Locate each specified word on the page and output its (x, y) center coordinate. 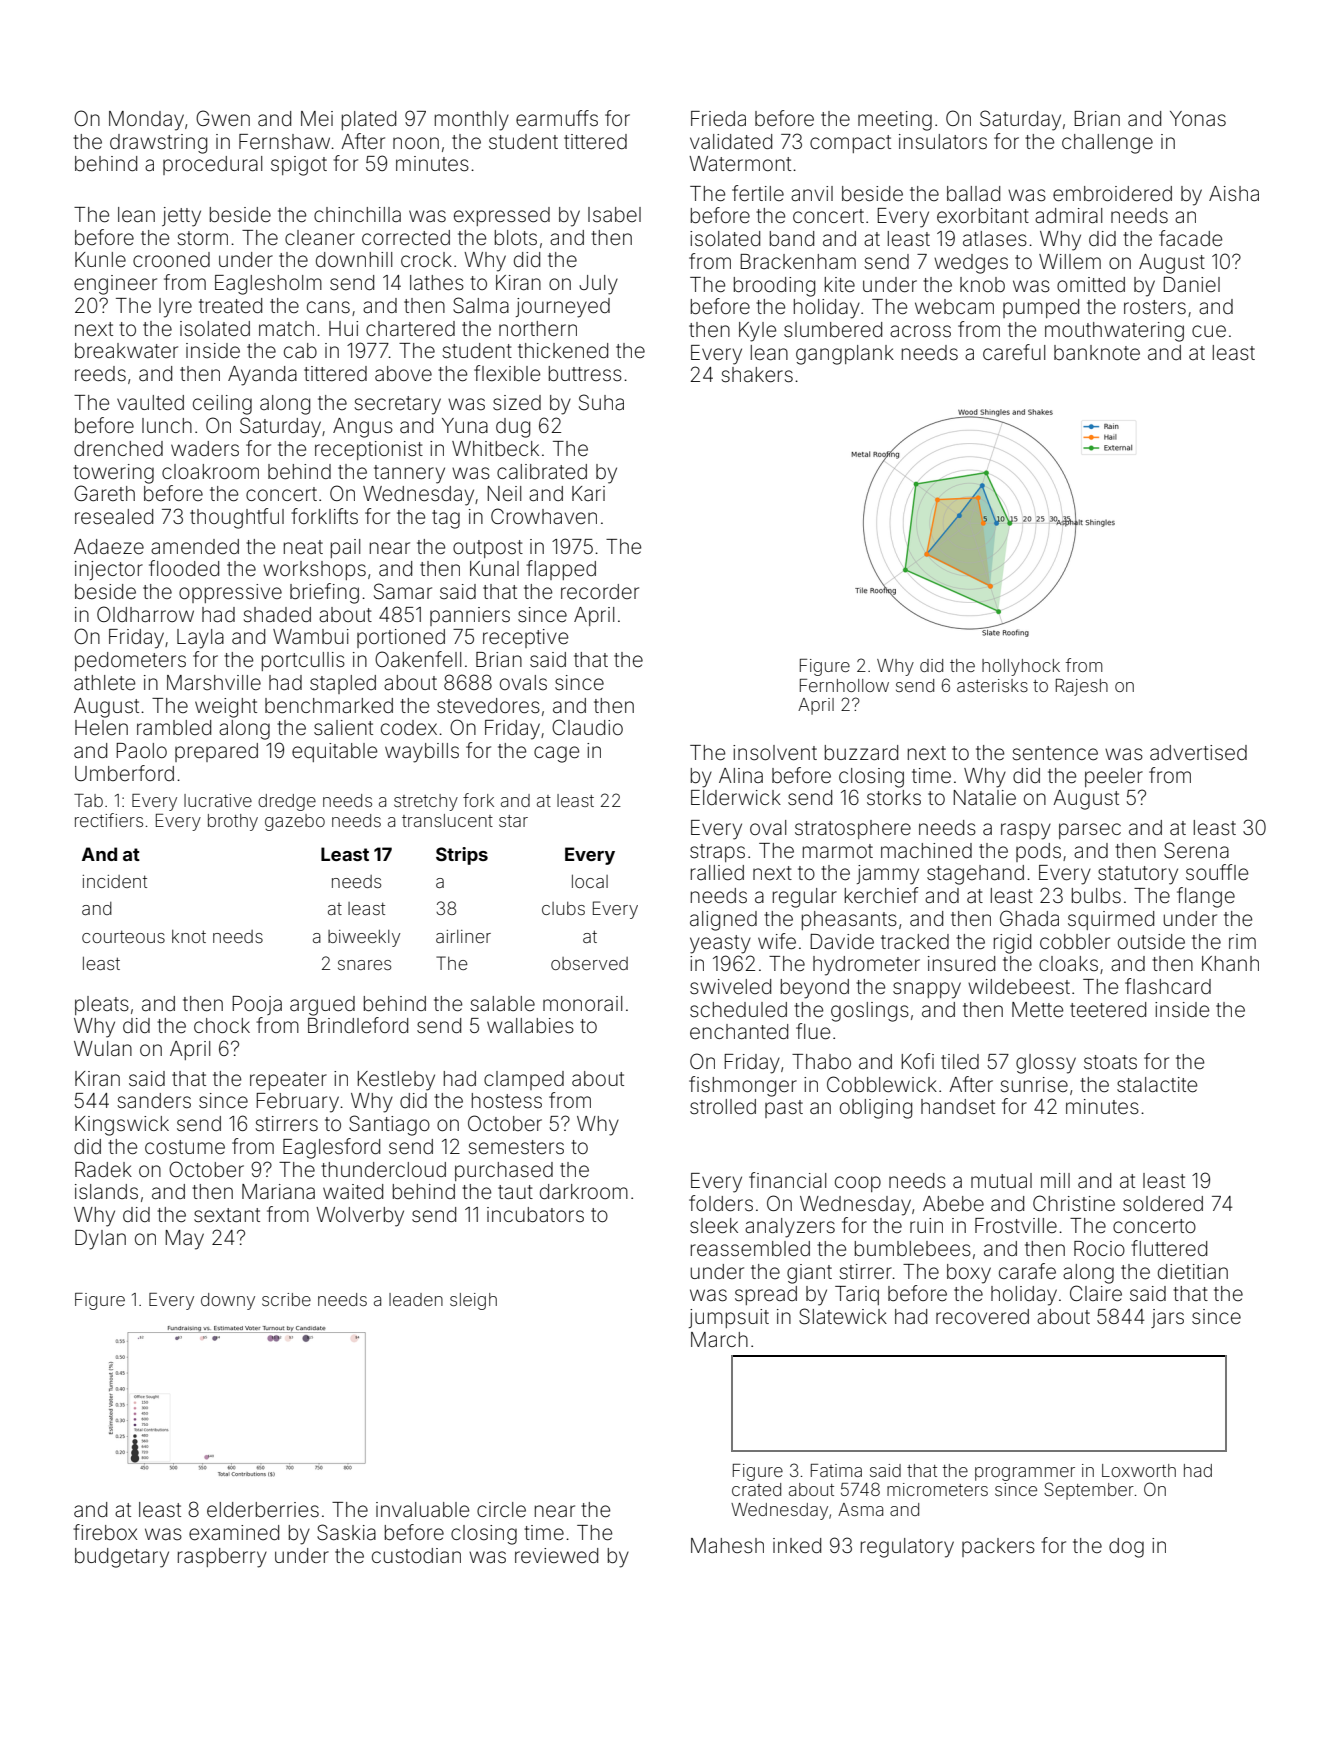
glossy (1046, 1064)
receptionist (369, 450)
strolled (723, 1107)
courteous (123, 936)
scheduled (738, 1010)
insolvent (775, 753)
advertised (1198, 752)
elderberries (263, 1510)
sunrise (1034, 1085)
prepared (216, 752)
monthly (472, 121)
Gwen (223, 118)
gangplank (845, 355)
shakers (757, 375)
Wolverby (360, 1217)
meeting (895, 121)
